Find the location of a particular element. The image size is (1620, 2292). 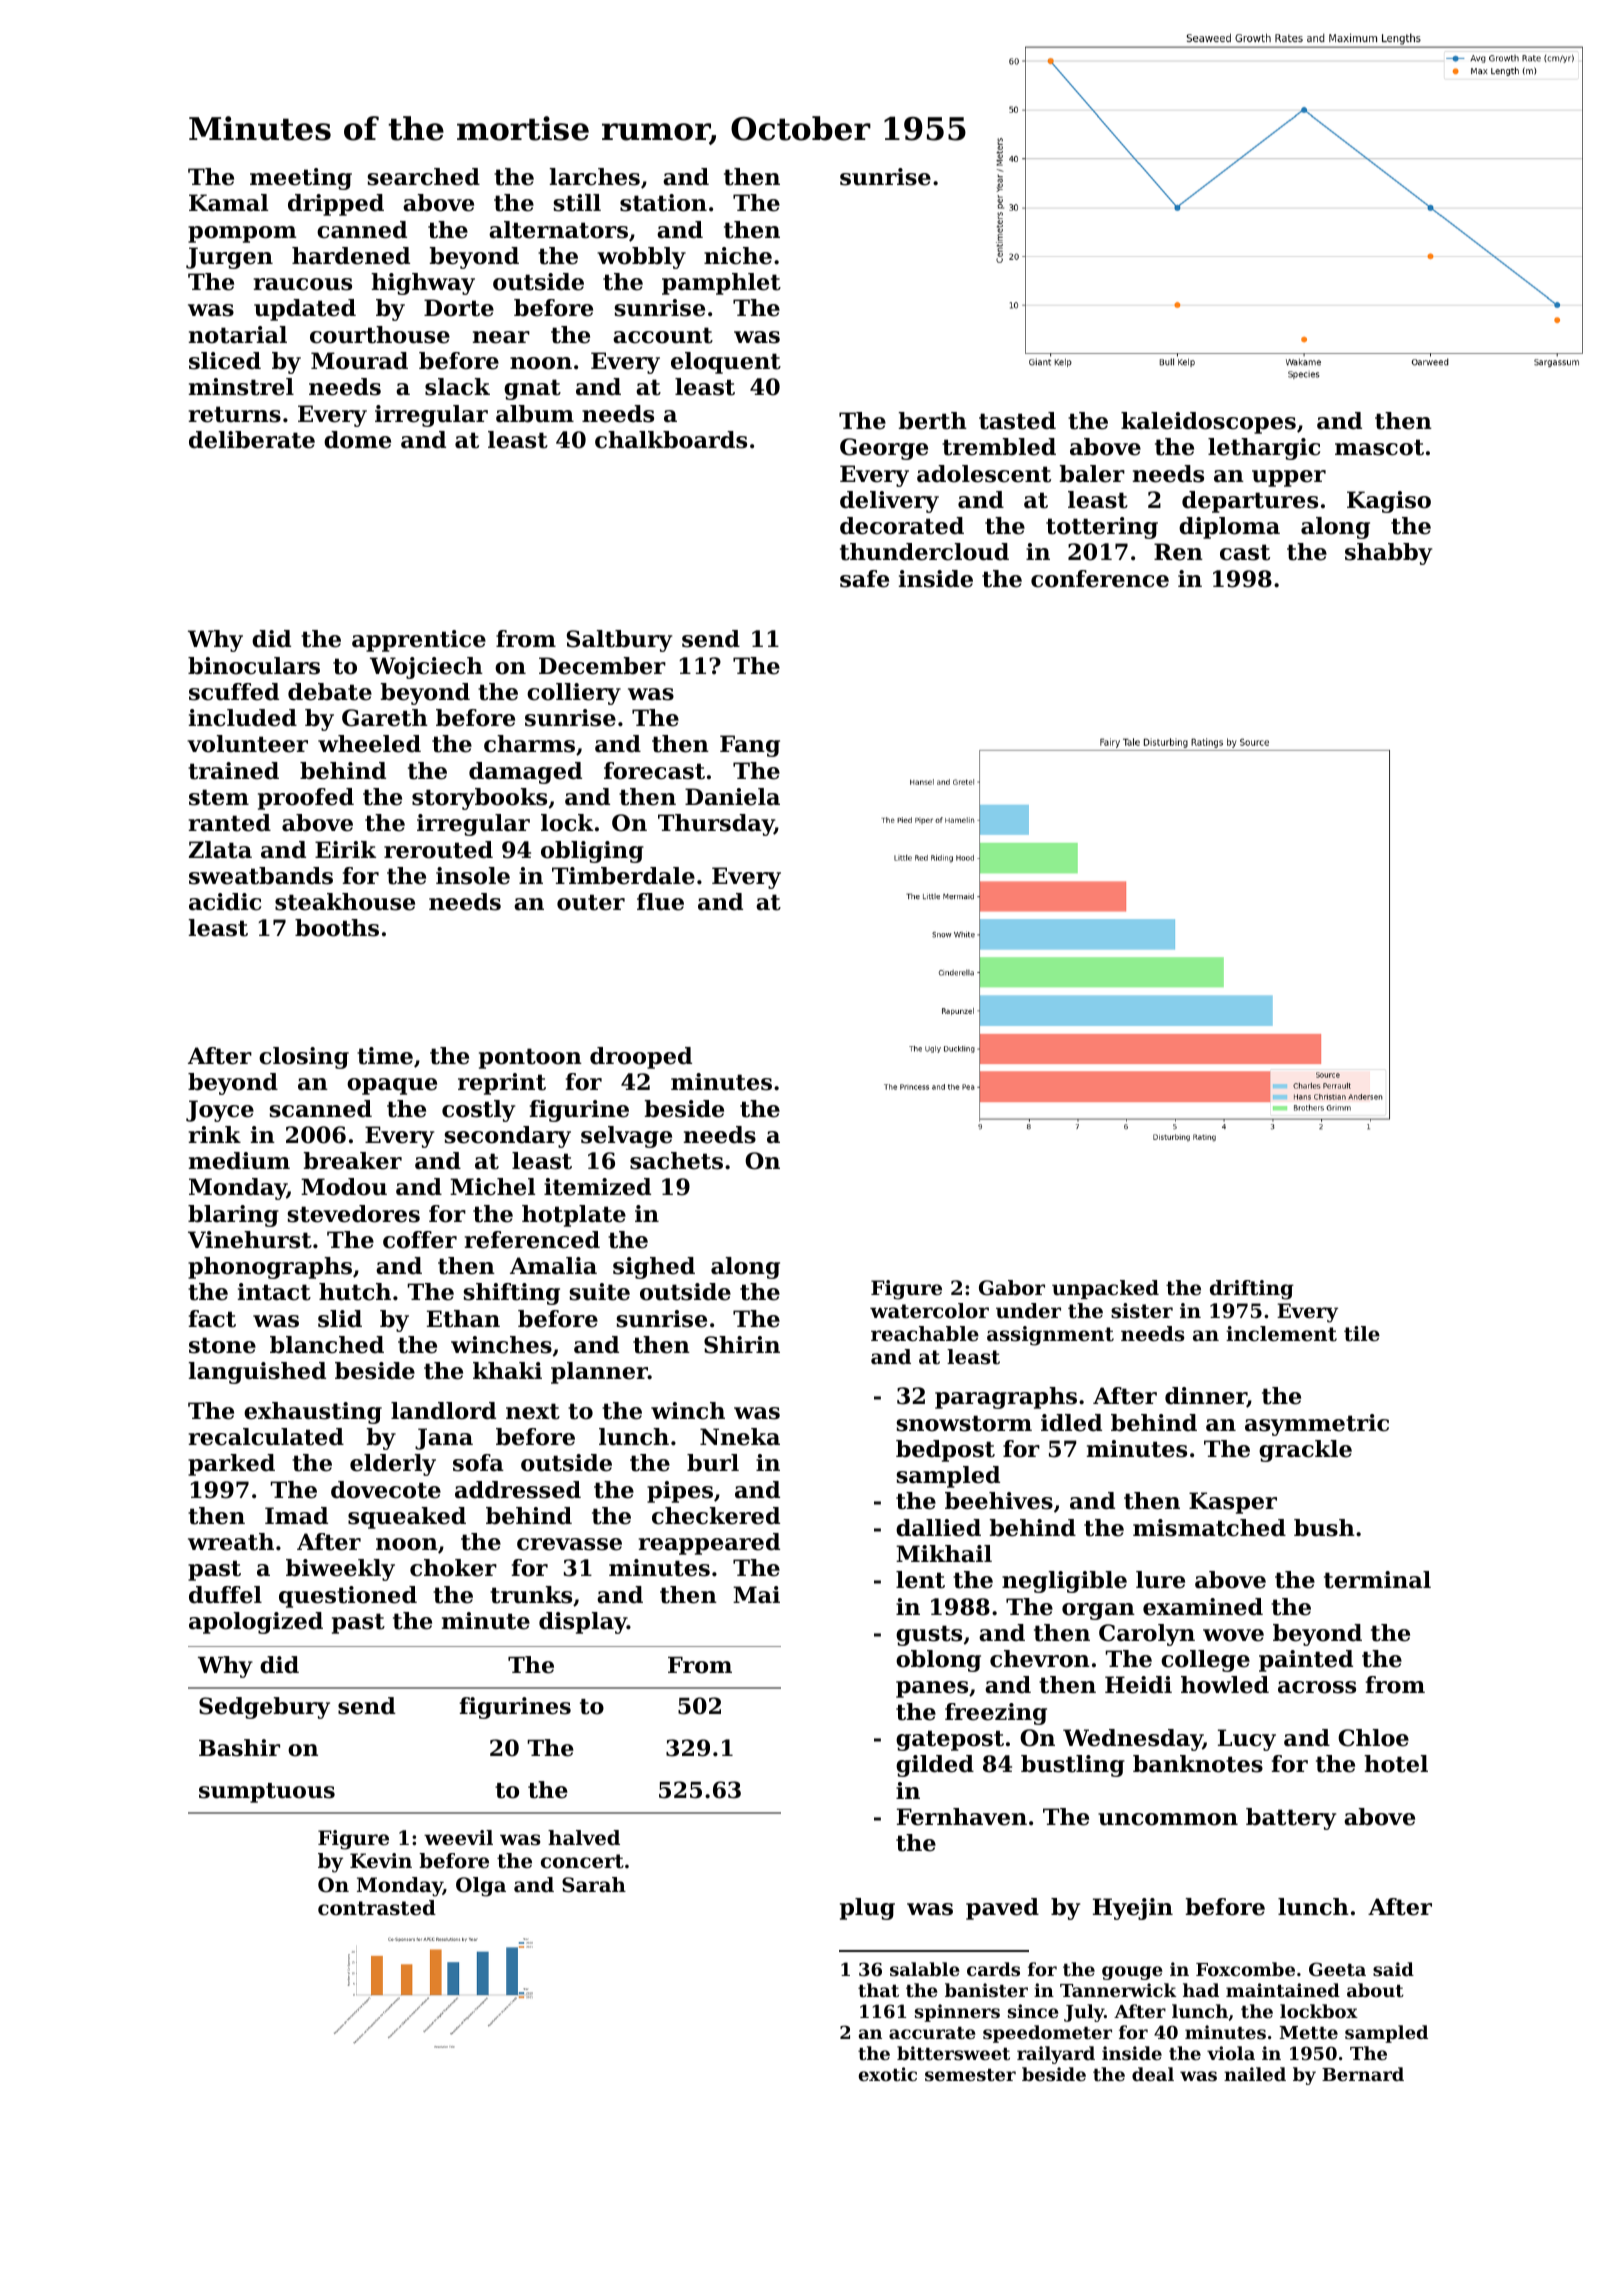

burl is located at coordinates (713, 1463).
